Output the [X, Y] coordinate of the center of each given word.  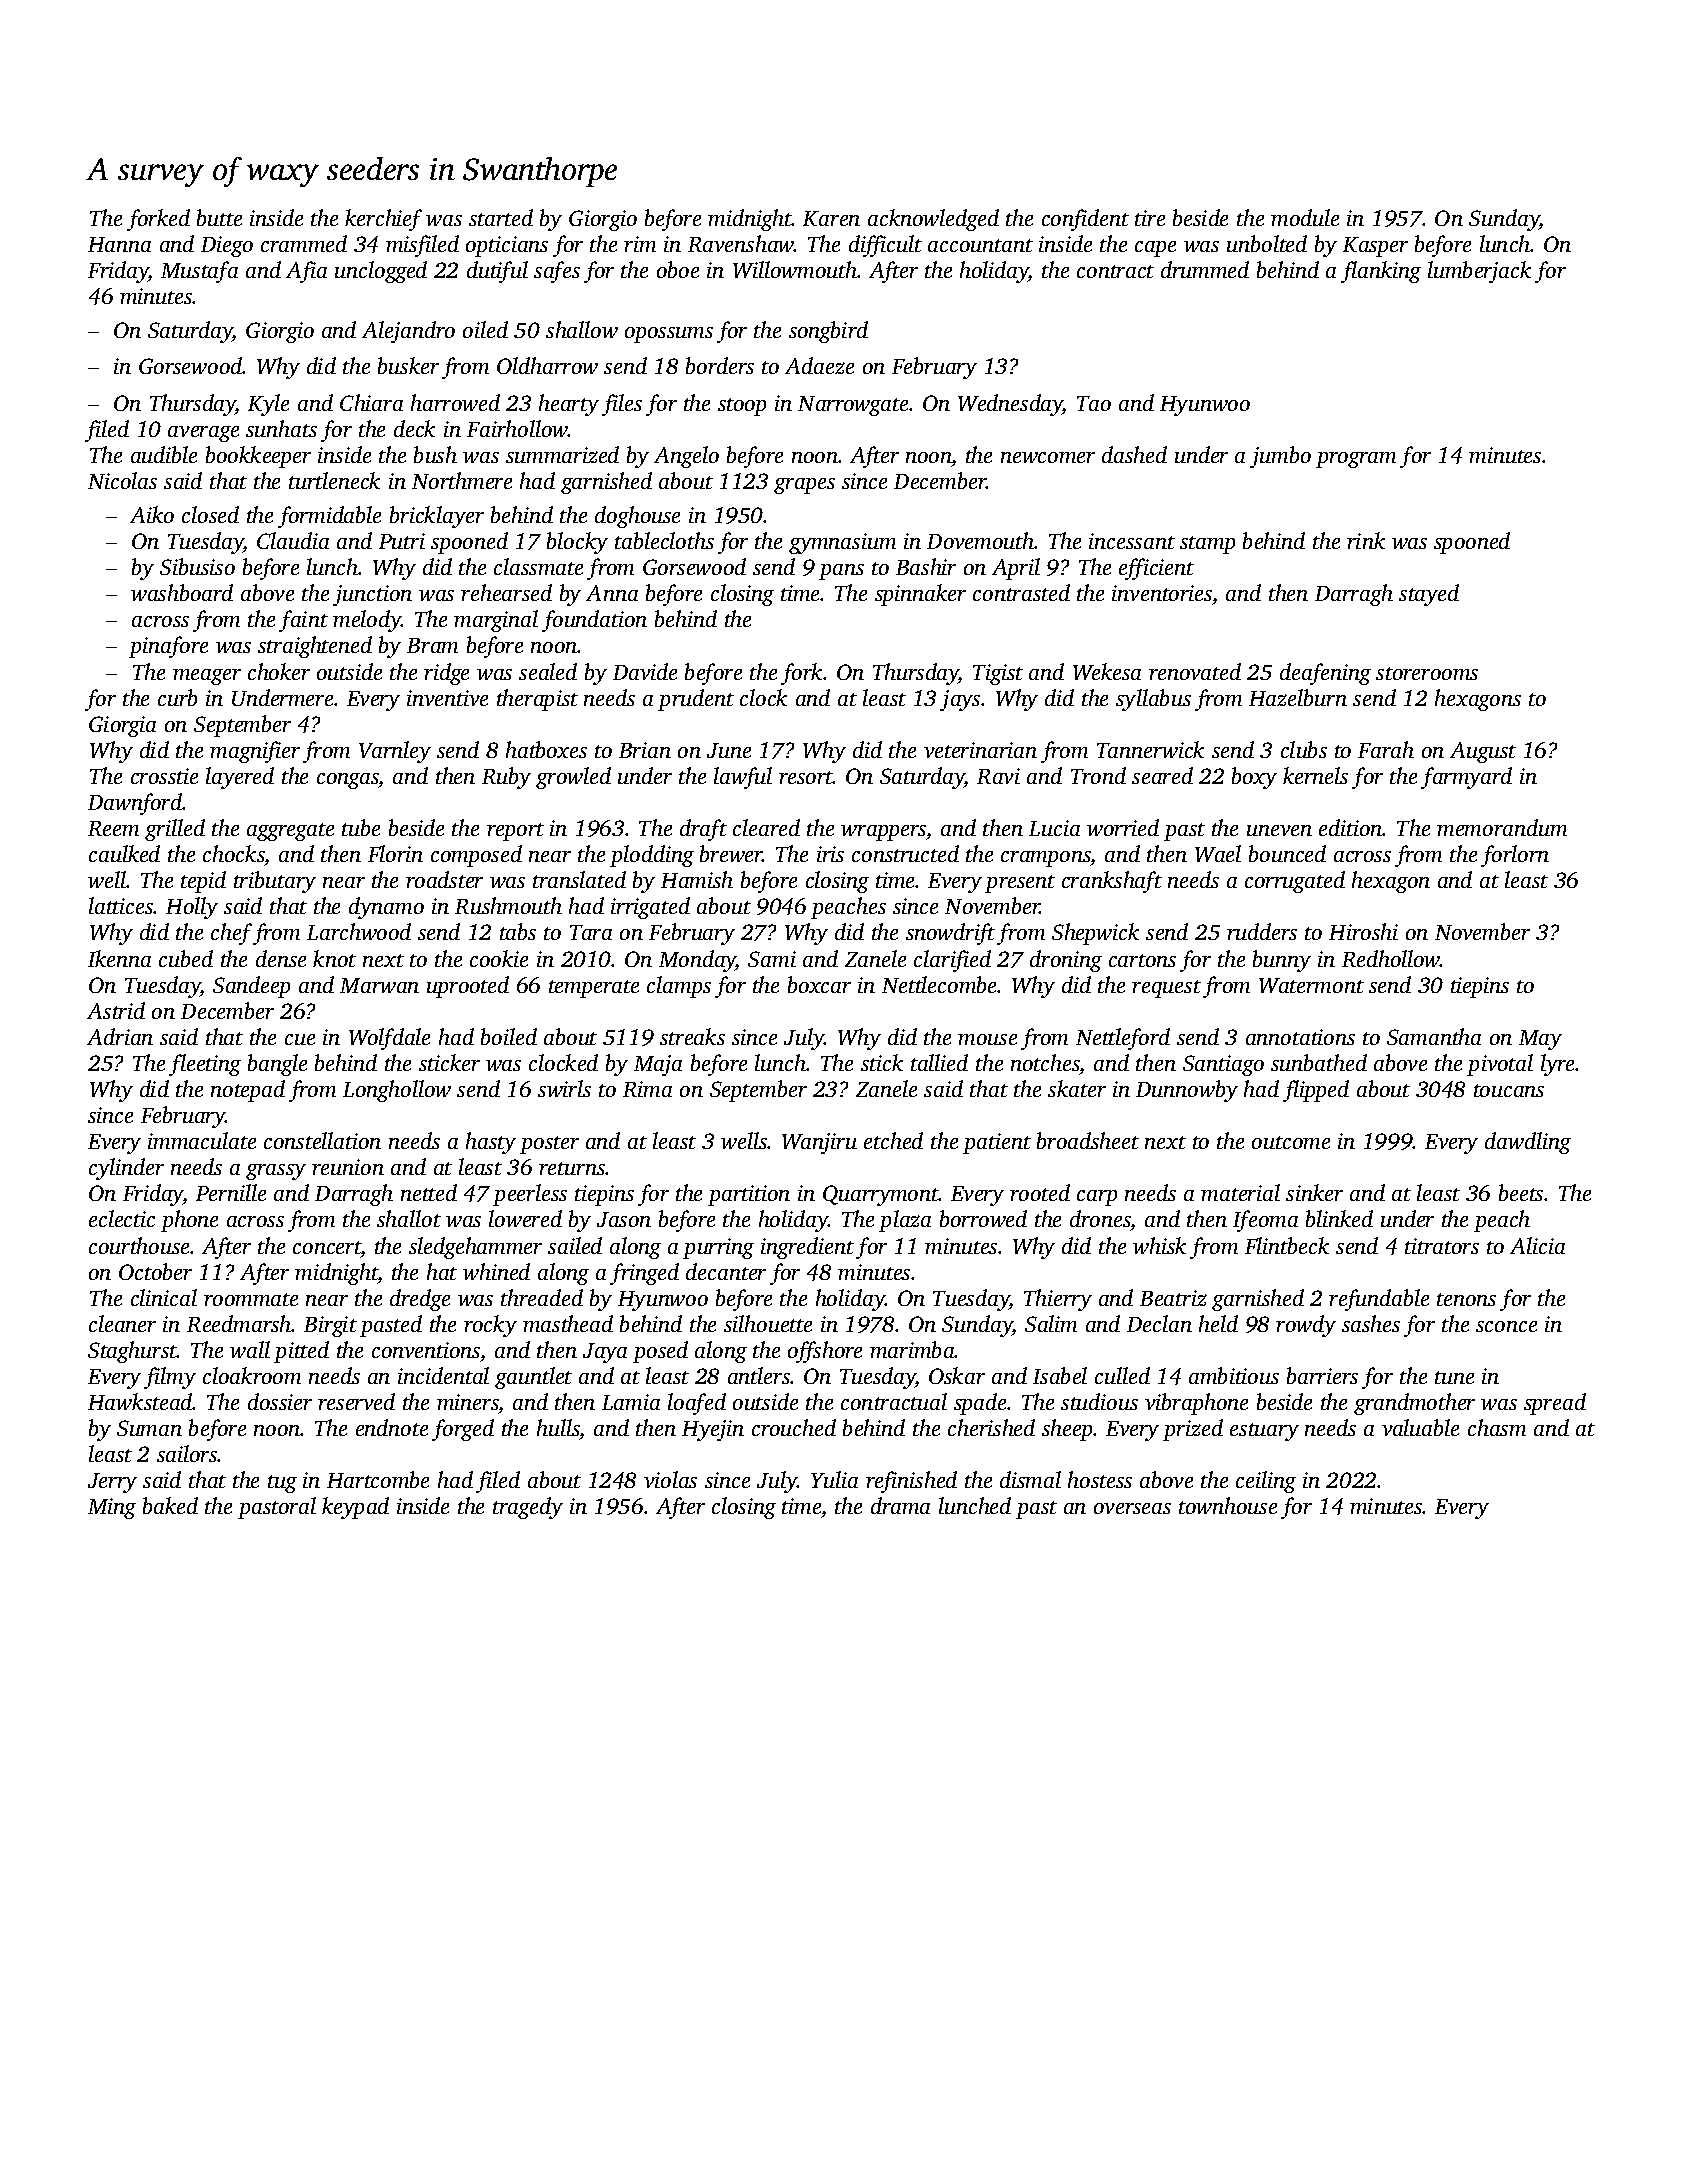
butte [219, 217]
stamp [1207, 545]
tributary [275, 882]
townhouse [1228, 1505]
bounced [1287, 853]
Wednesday [1010, 405]
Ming [112, 1508]
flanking [1381, 272]
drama [900, 1505]
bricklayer [437, 517]
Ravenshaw [741, 243]
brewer [731, 853]
